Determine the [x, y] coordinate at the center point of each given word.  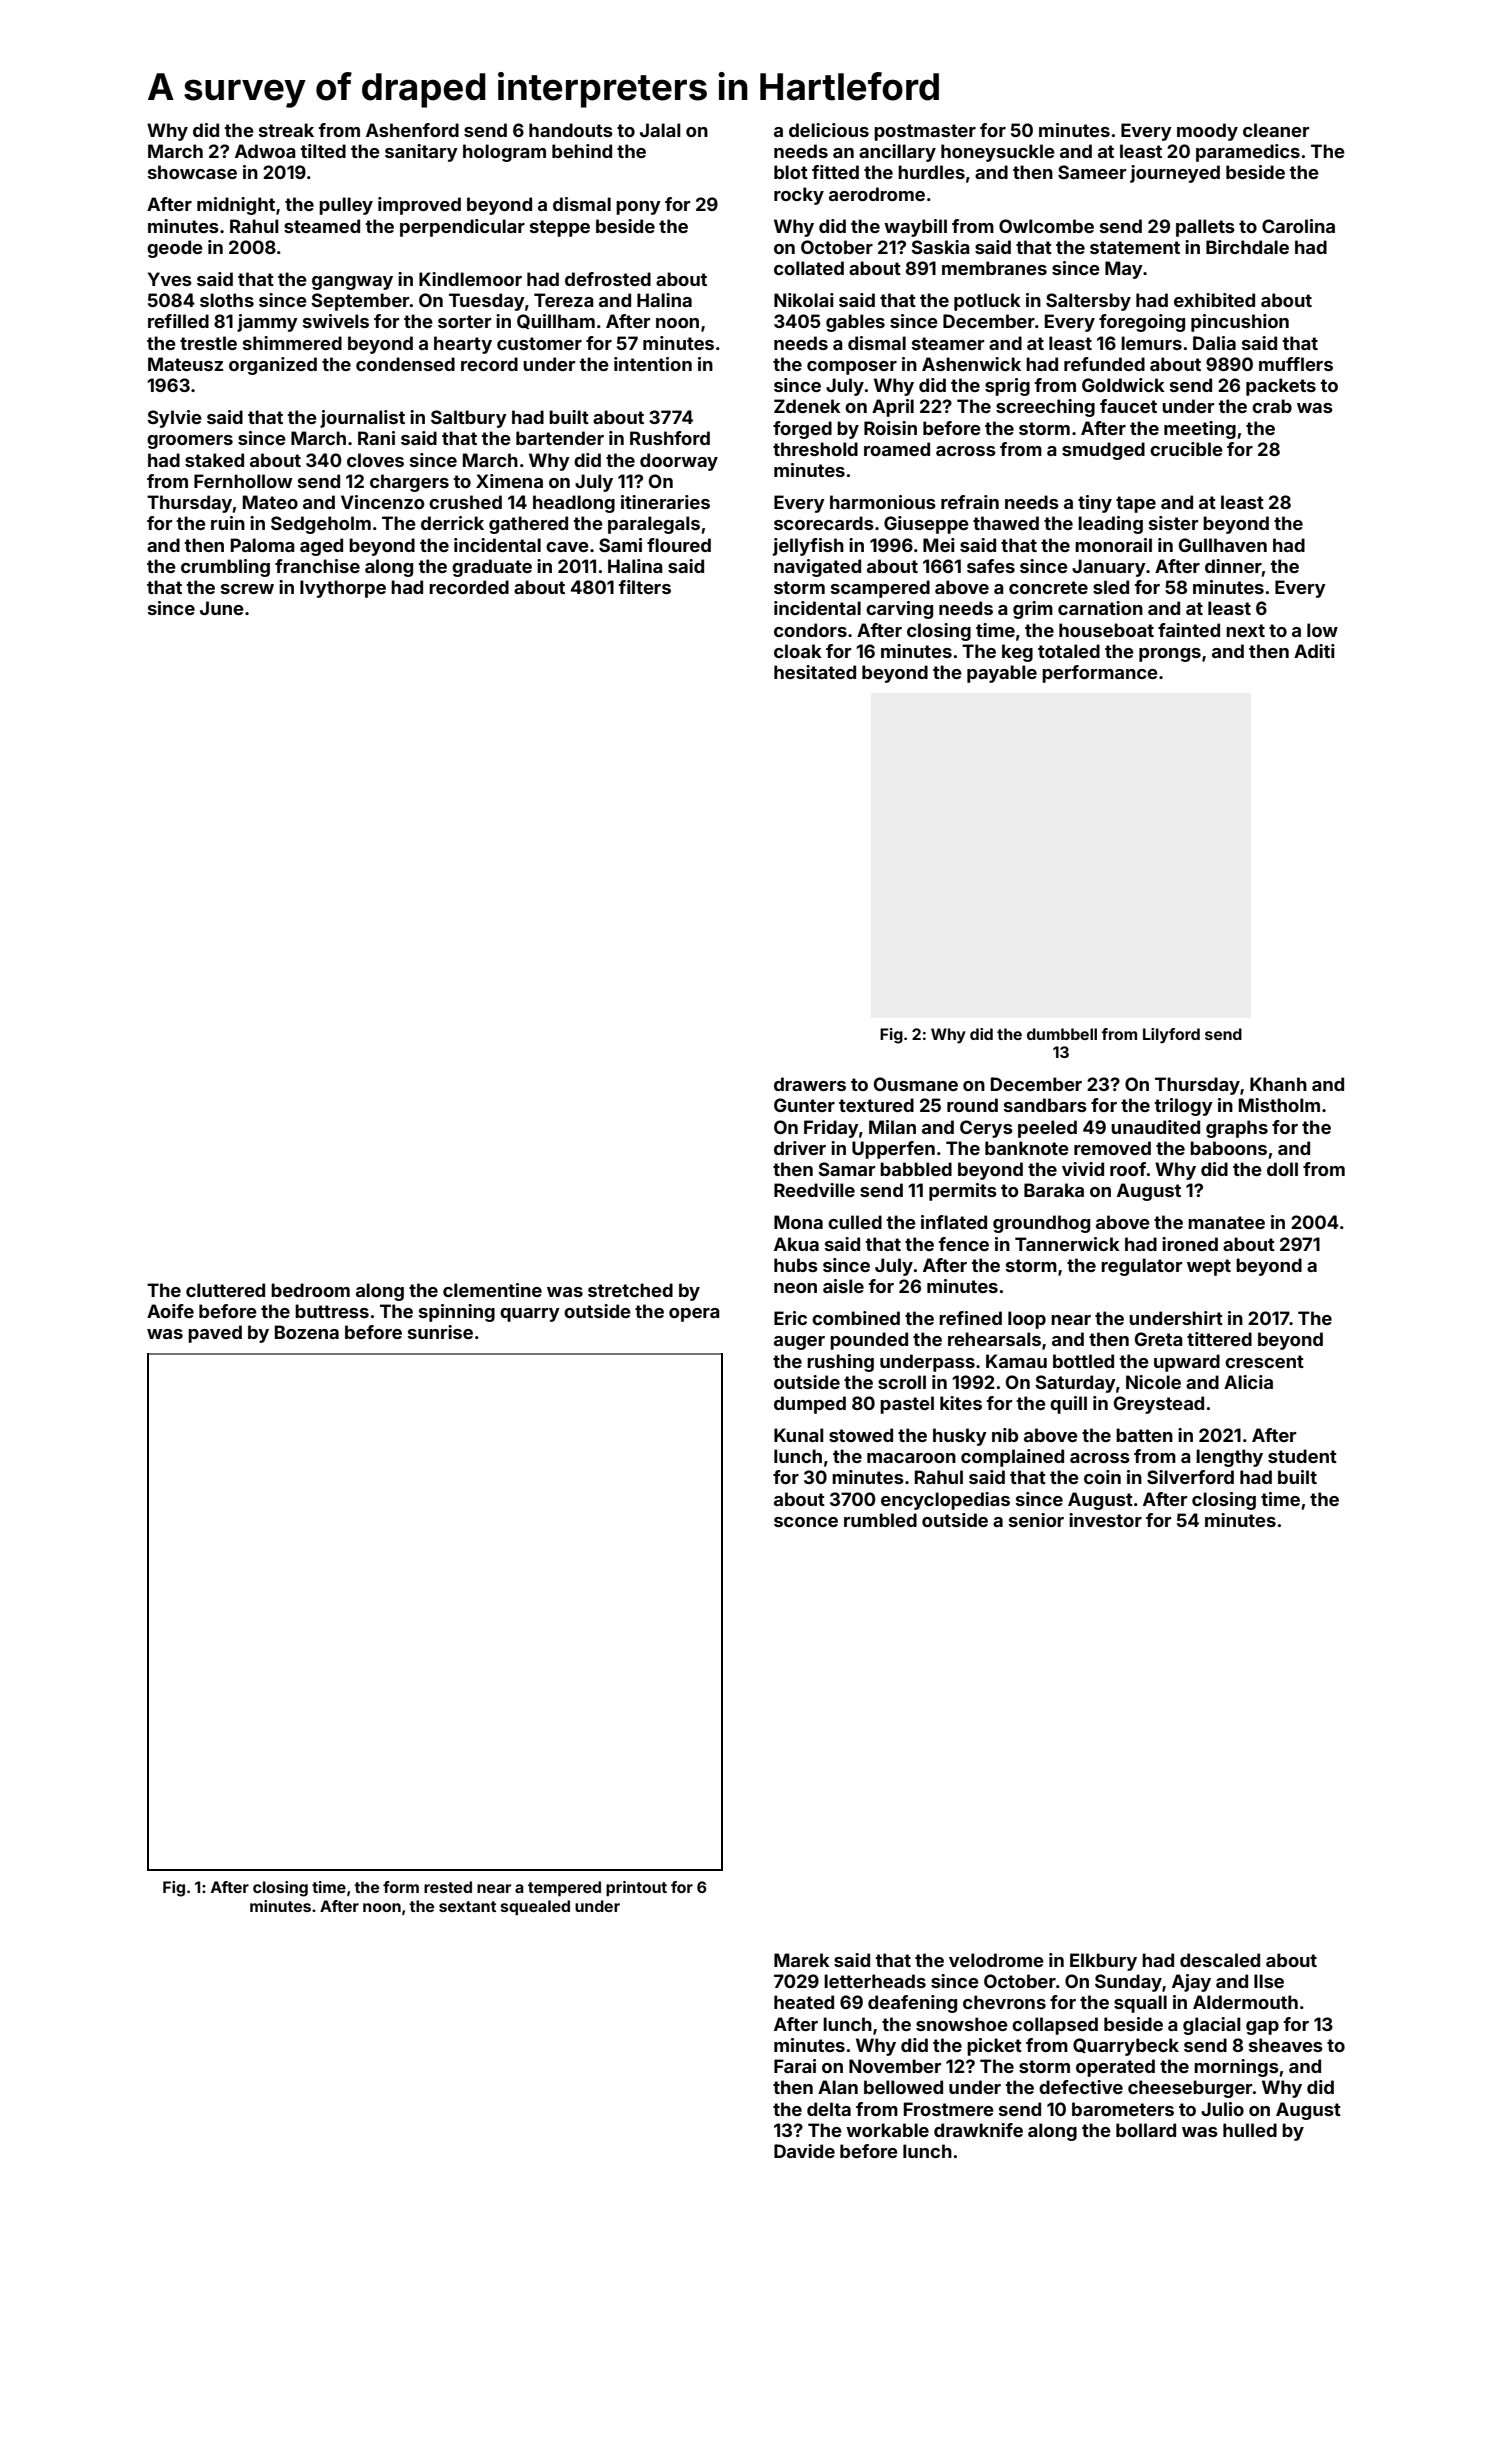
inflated [954, 1222]
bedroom [310, 1290]
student [1302, 1456]
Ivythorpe [343, 589]
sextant [467, 1906]
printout [636, 1888]
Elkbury [1103, 1962]
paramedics [1248, 153]
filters [644, 587]
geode [175, 249]
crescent [1264, 1361]
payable [1002, 674]
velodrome [996, 1960]
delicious [829, 130]
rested [448, 1887]
